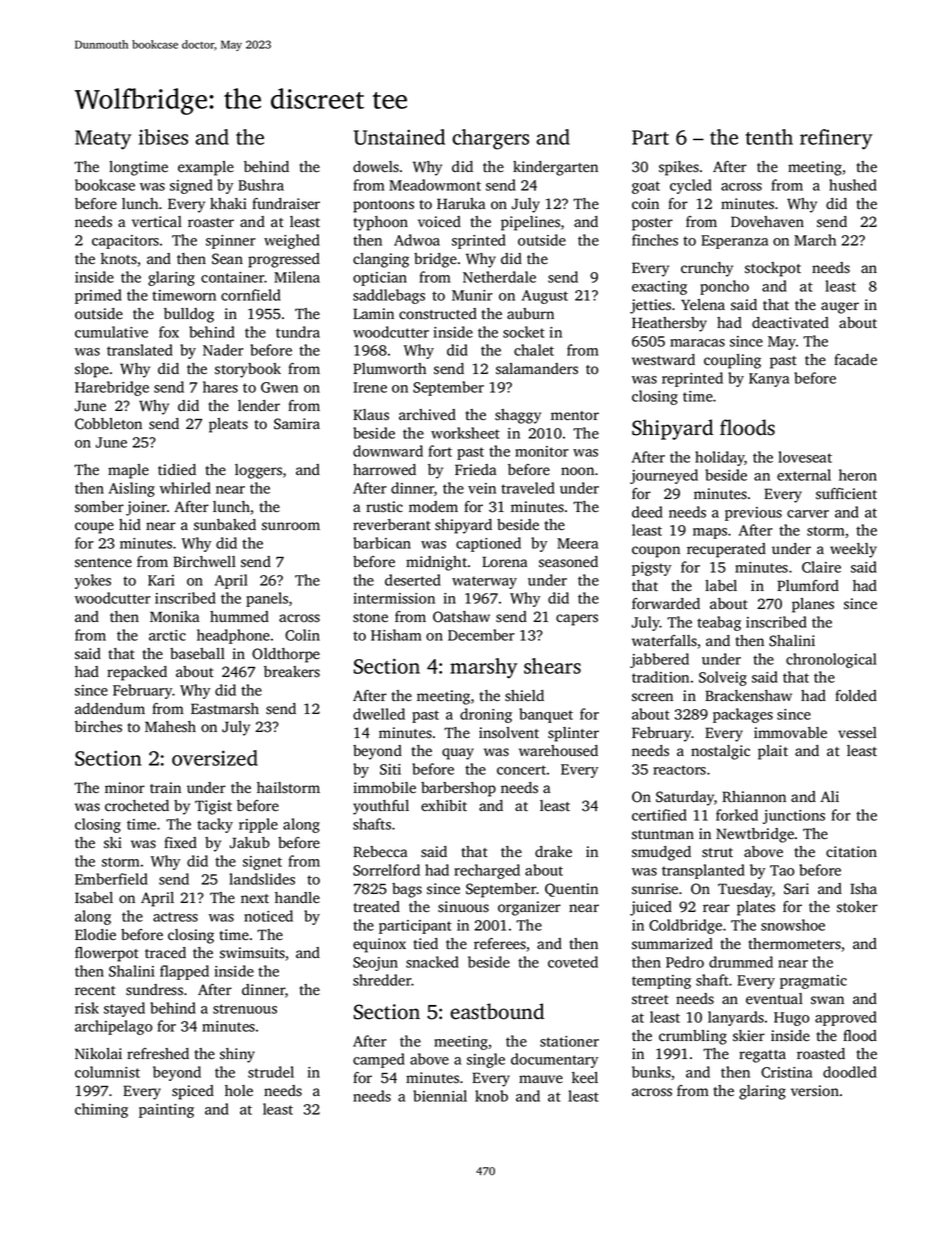  Describe the element at coordinates (815, 1091) in the screenshot. I see `version` at that location.
